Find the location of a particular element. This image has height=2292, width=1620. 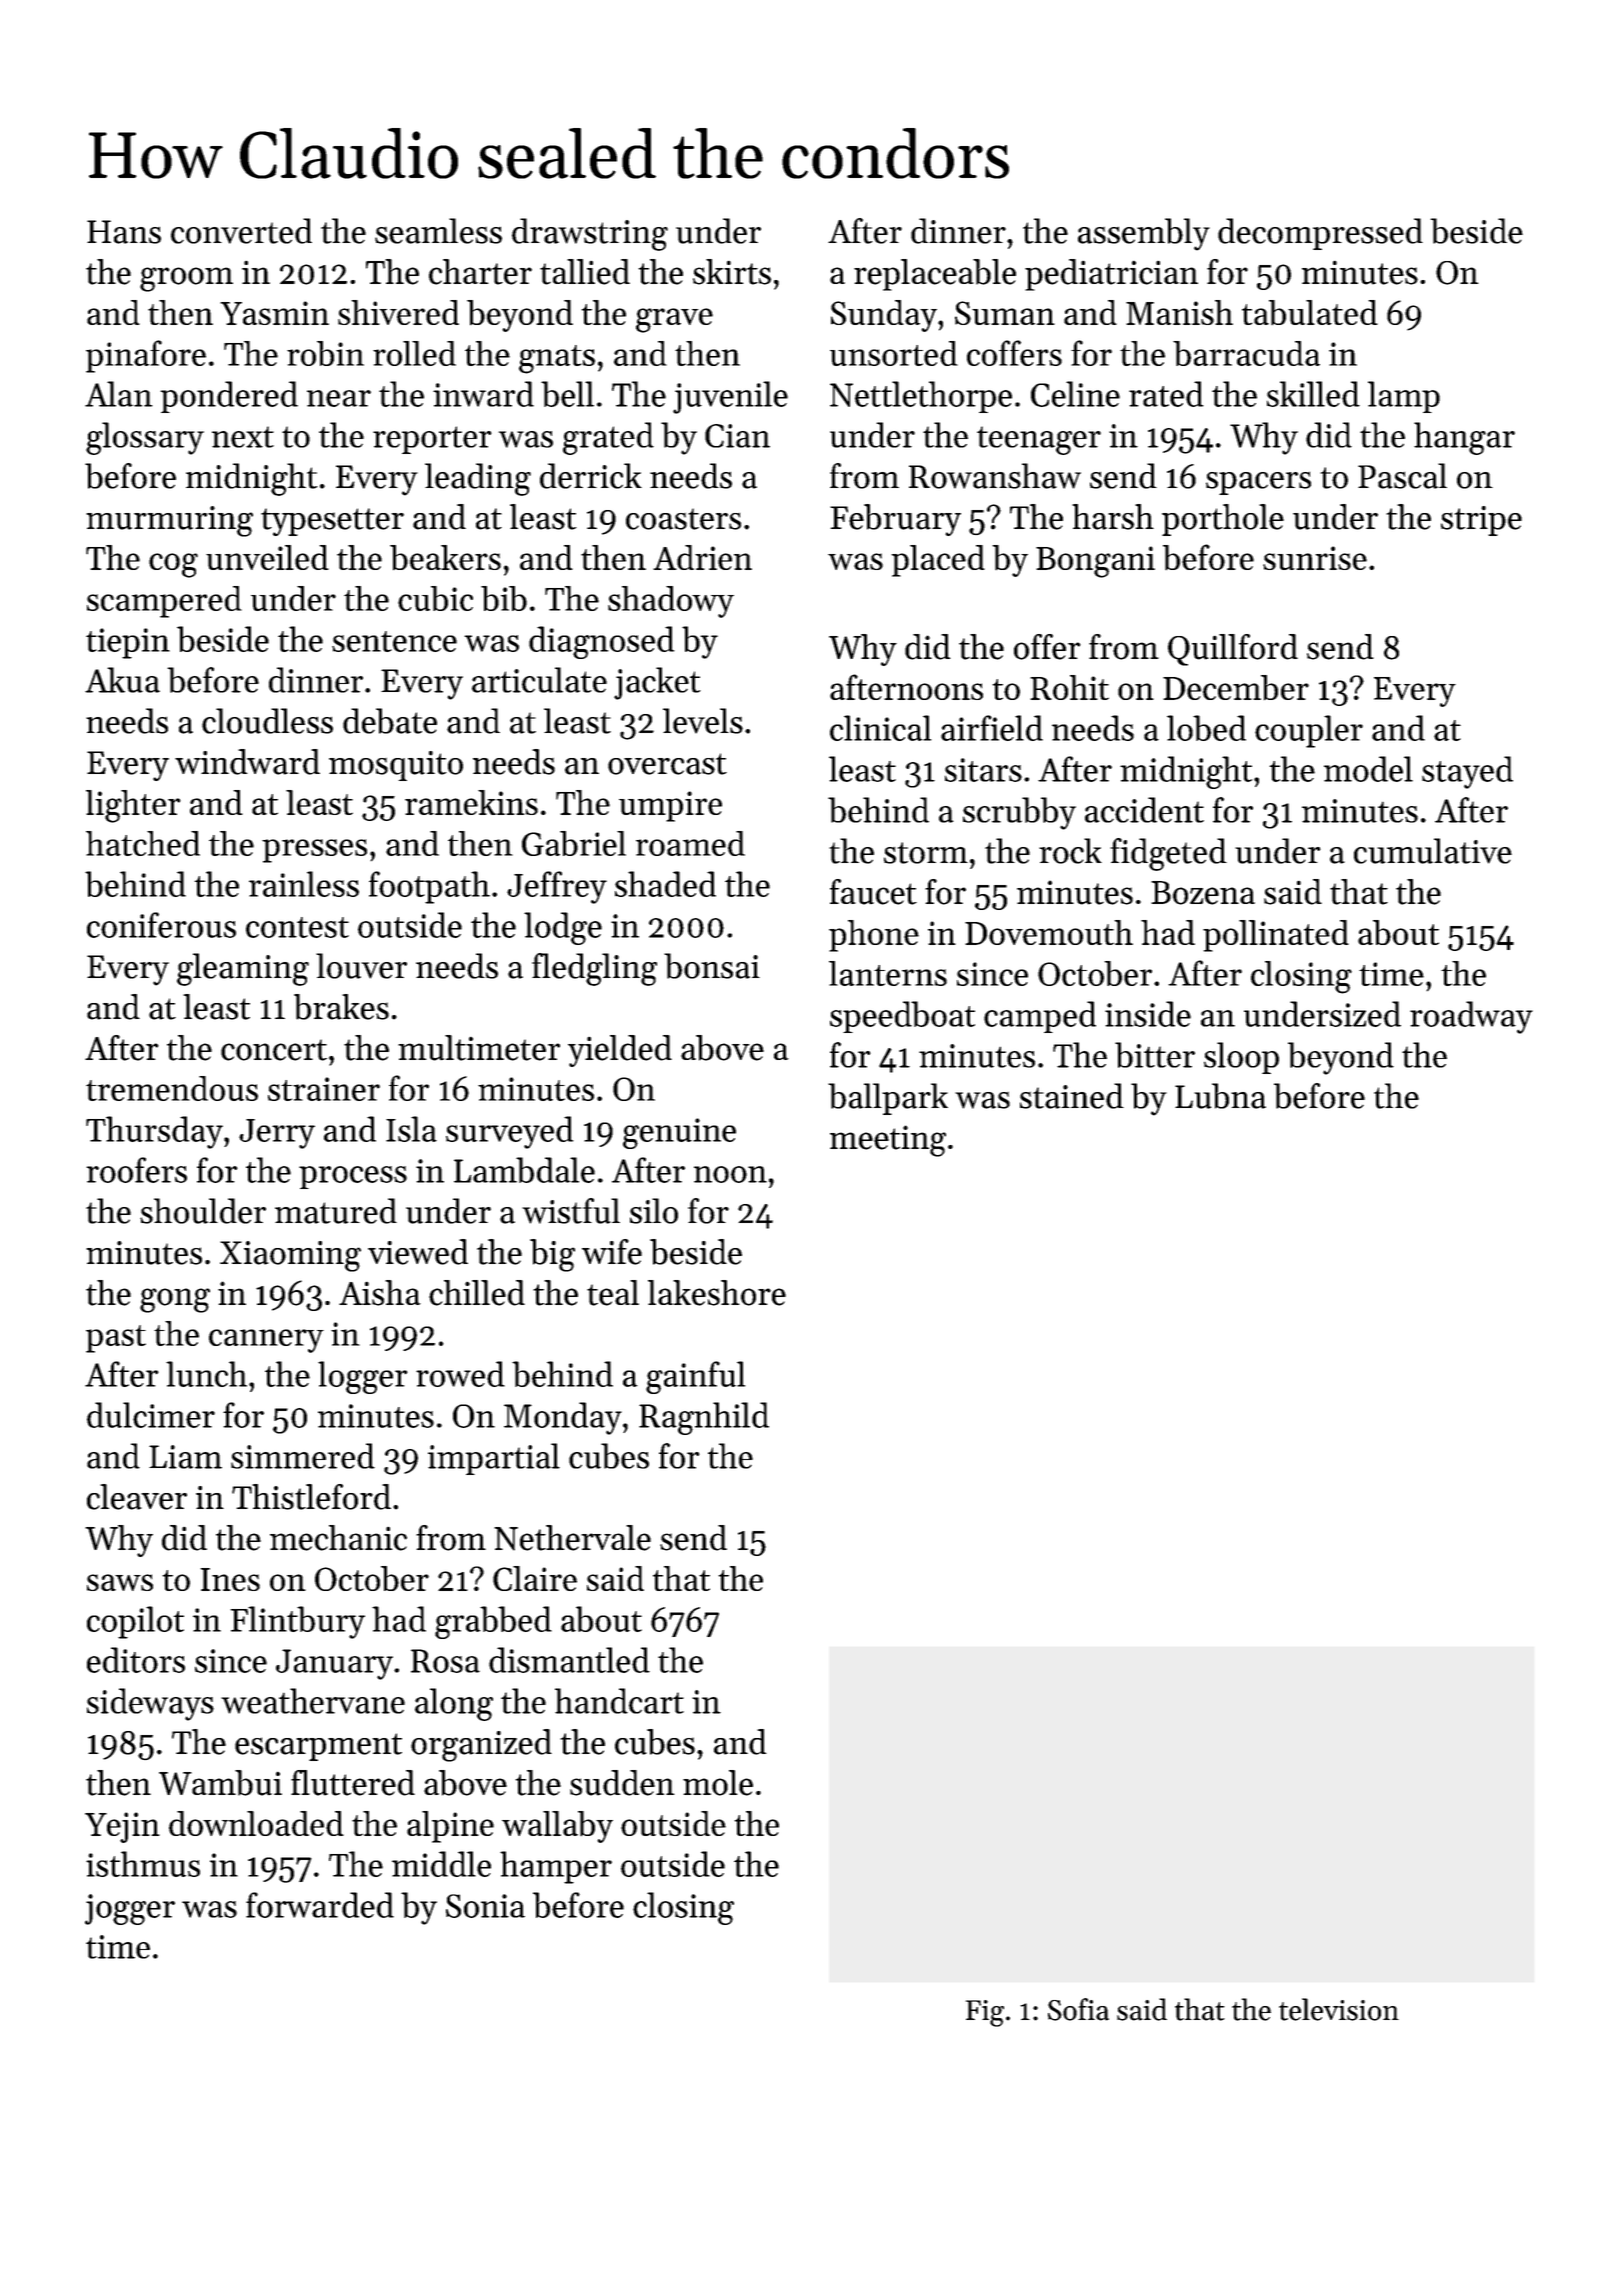

footpath is located at coordinates (429, 887).
